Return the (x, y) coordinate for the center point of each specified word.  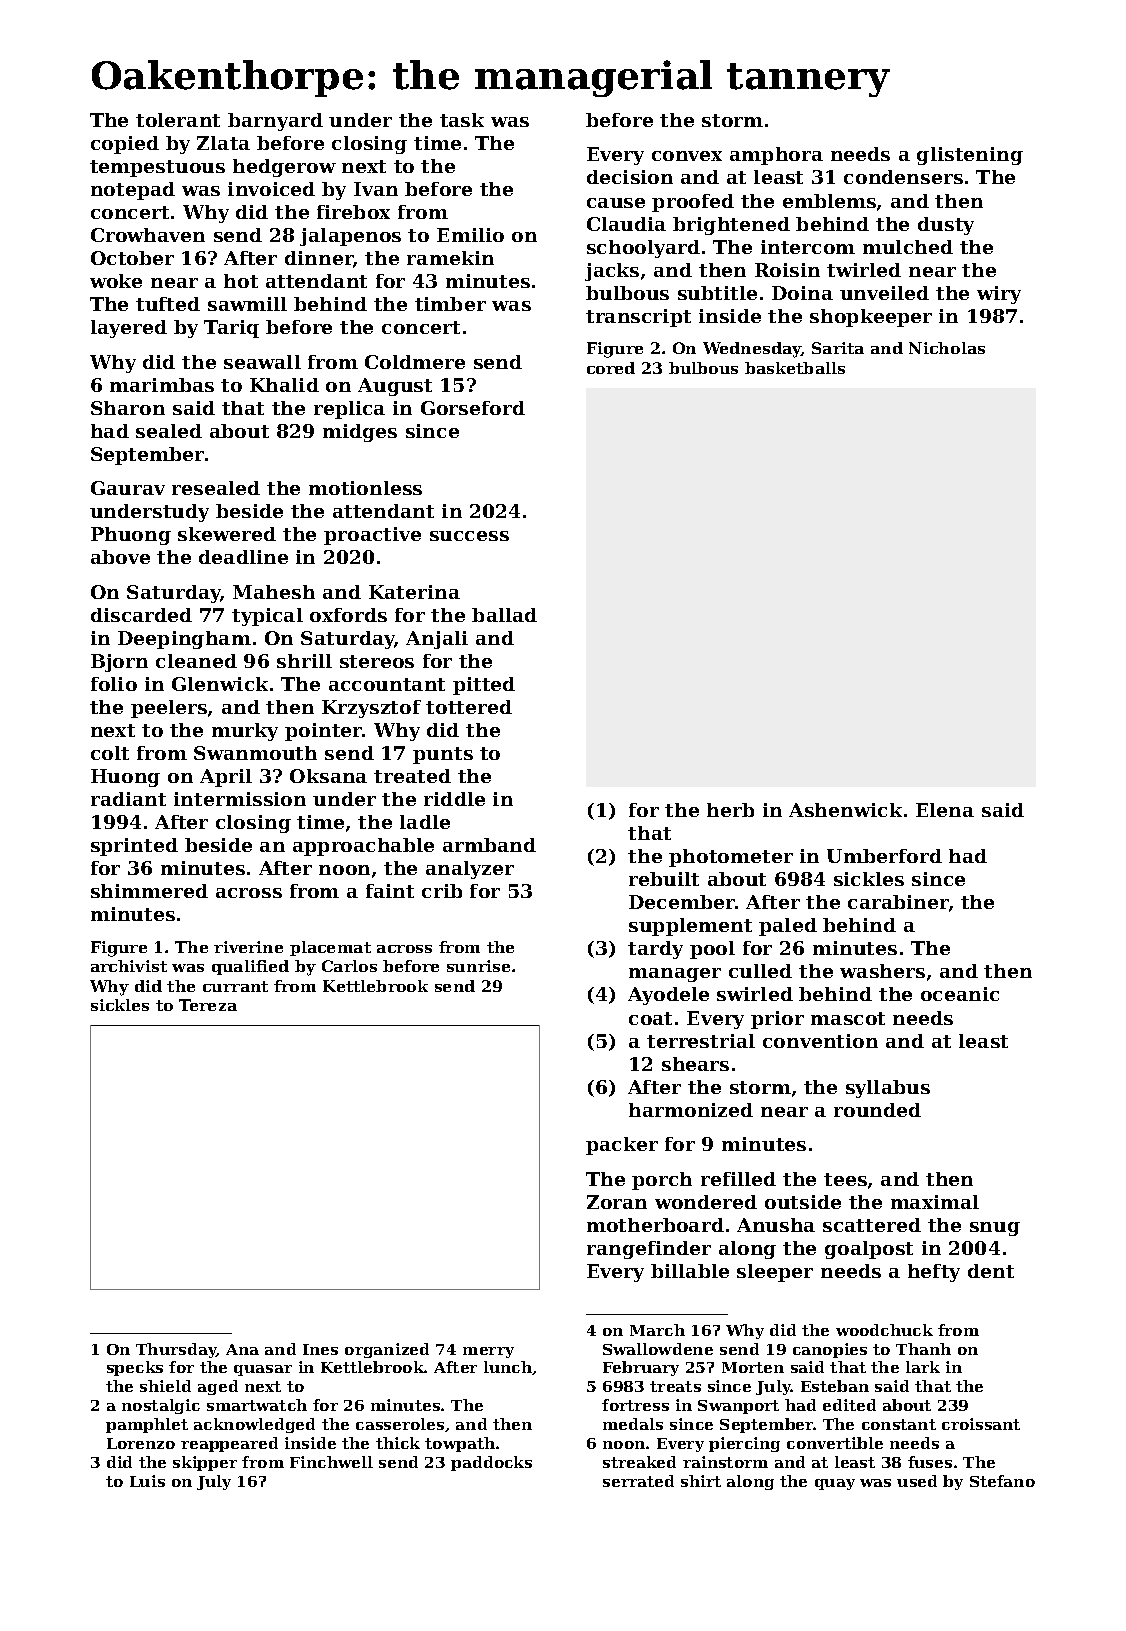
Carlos (349, 966)
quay (835, 1484)
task (462, 120)
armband (489, 845)
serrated (638, 1481)
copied (125, 145)
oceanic (960, 994)
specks (135, 1368)
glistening (970, 156)
